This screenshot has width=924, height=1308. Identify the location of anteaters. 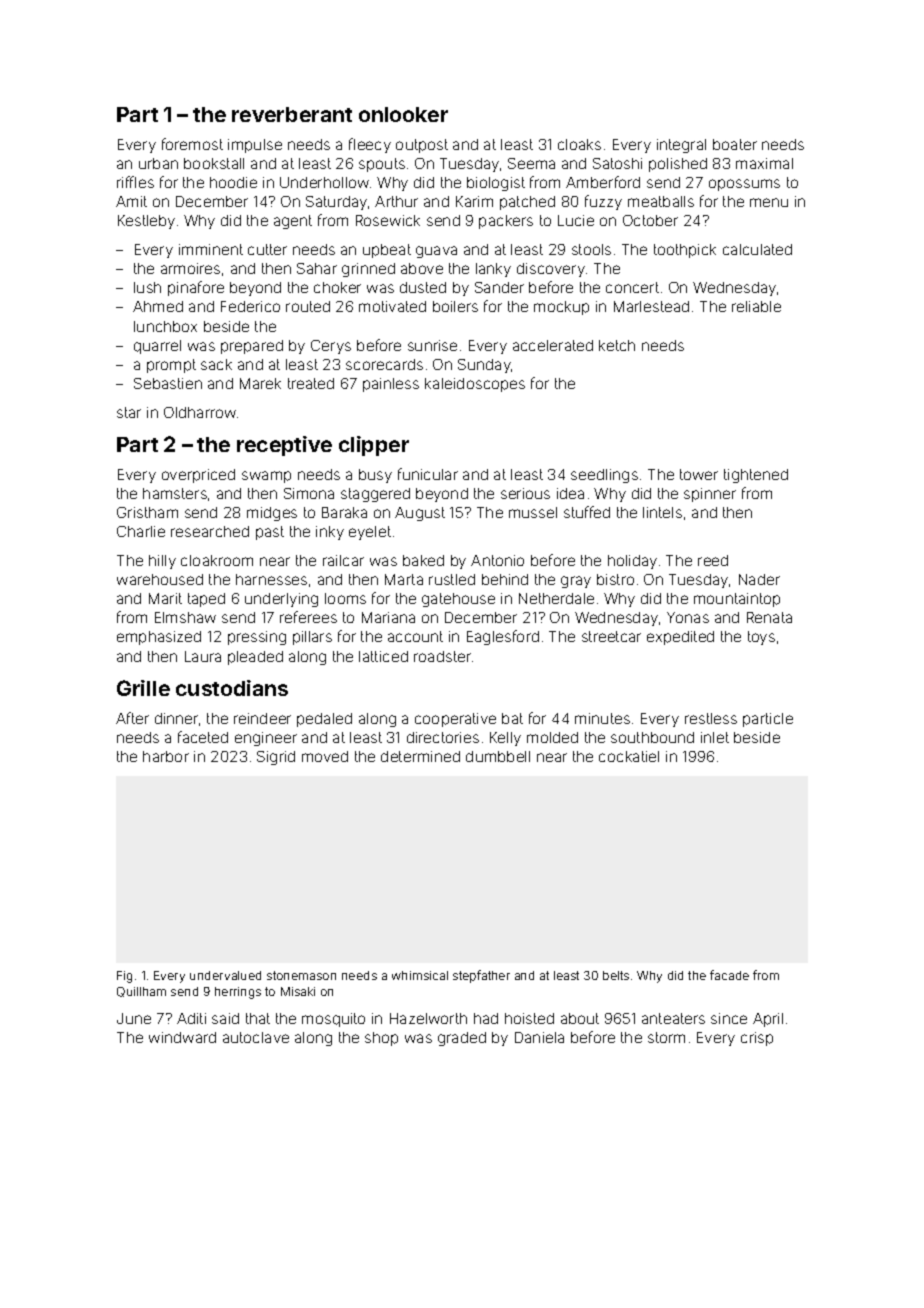
(673, 1018).
